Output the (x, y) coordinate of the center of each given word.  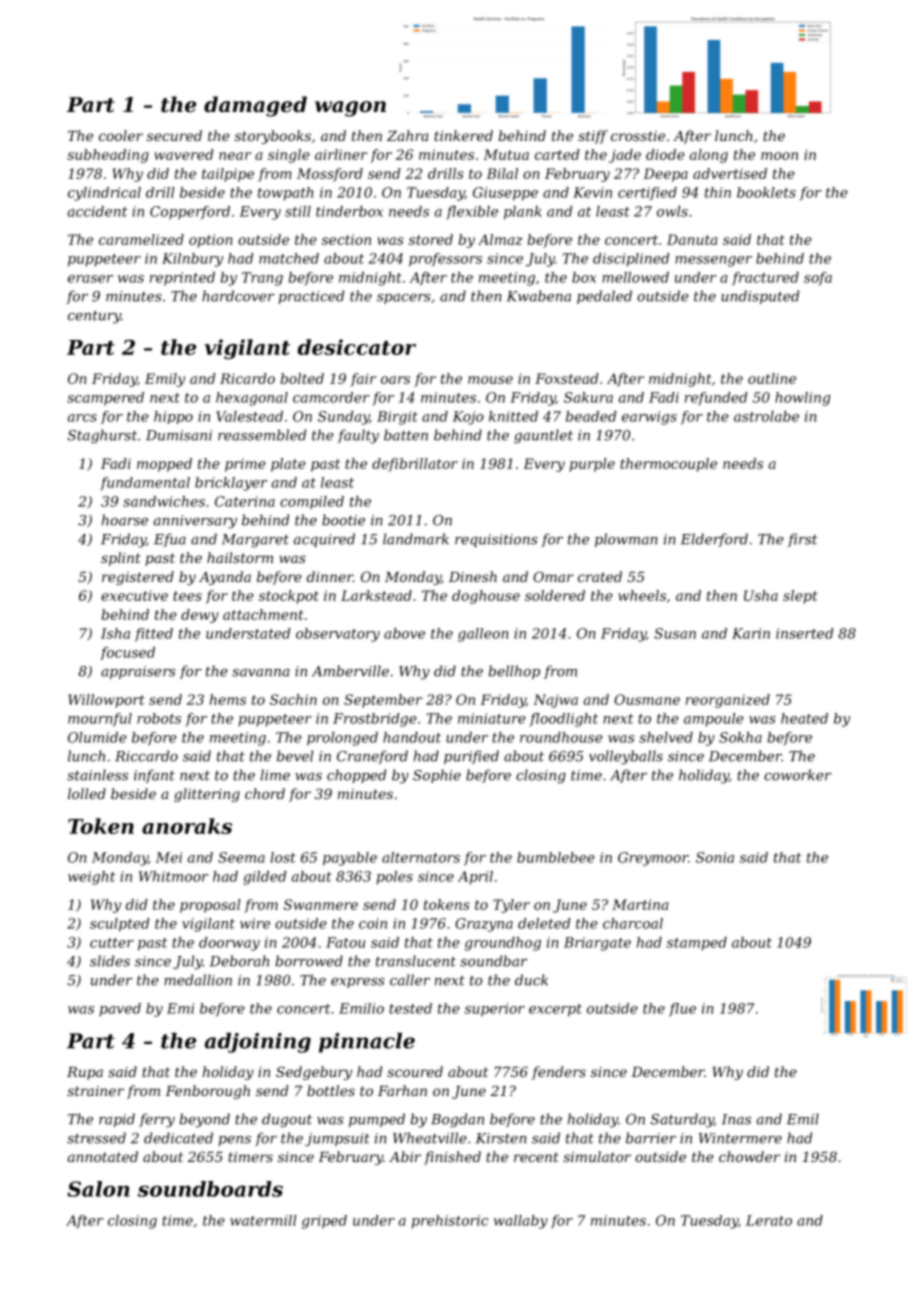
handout (412, 737)
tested (410, 1008)
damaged (255, 106)
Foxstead (567, 378)
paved (120, 1010)
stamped (697, 944)
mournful (100, 720)
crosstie (638, 136)
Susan (675, 633)
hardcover (238, 296)
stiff (593, 137)
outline (772, 378)
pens (234, 1141)
